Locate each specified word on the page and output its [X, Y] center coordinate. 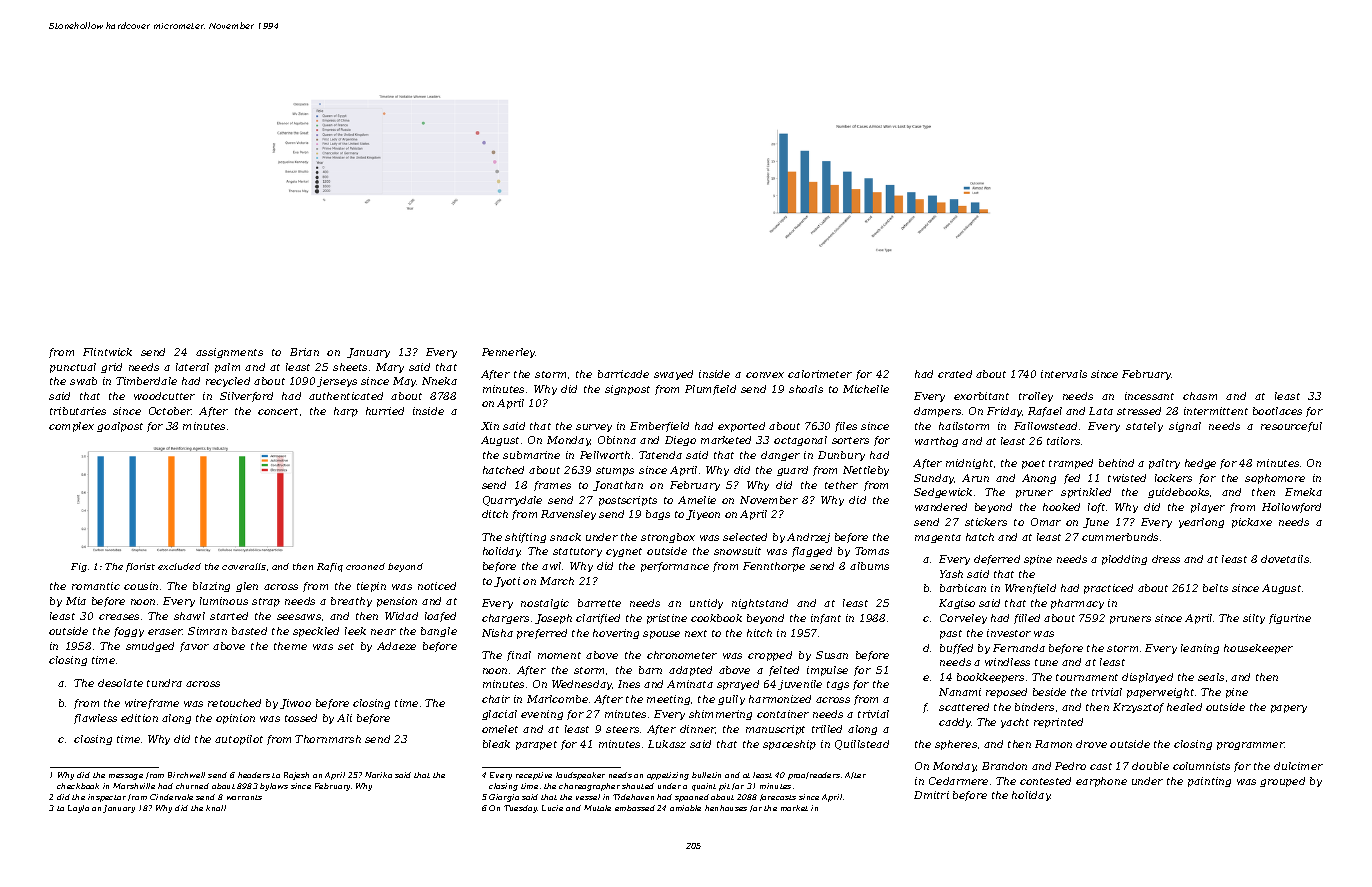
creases [119, 617]
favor [194, 647]
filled [1027, 619]
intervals [1064, 374]
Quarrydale [512, 501]
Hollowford [1291, 508]
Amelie [697, 500]
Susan [832, 655]
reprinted [1058, 723]
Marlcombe [557, 699]
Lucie [552, 808]
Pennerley [509, 353]
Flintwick [107, 352]
